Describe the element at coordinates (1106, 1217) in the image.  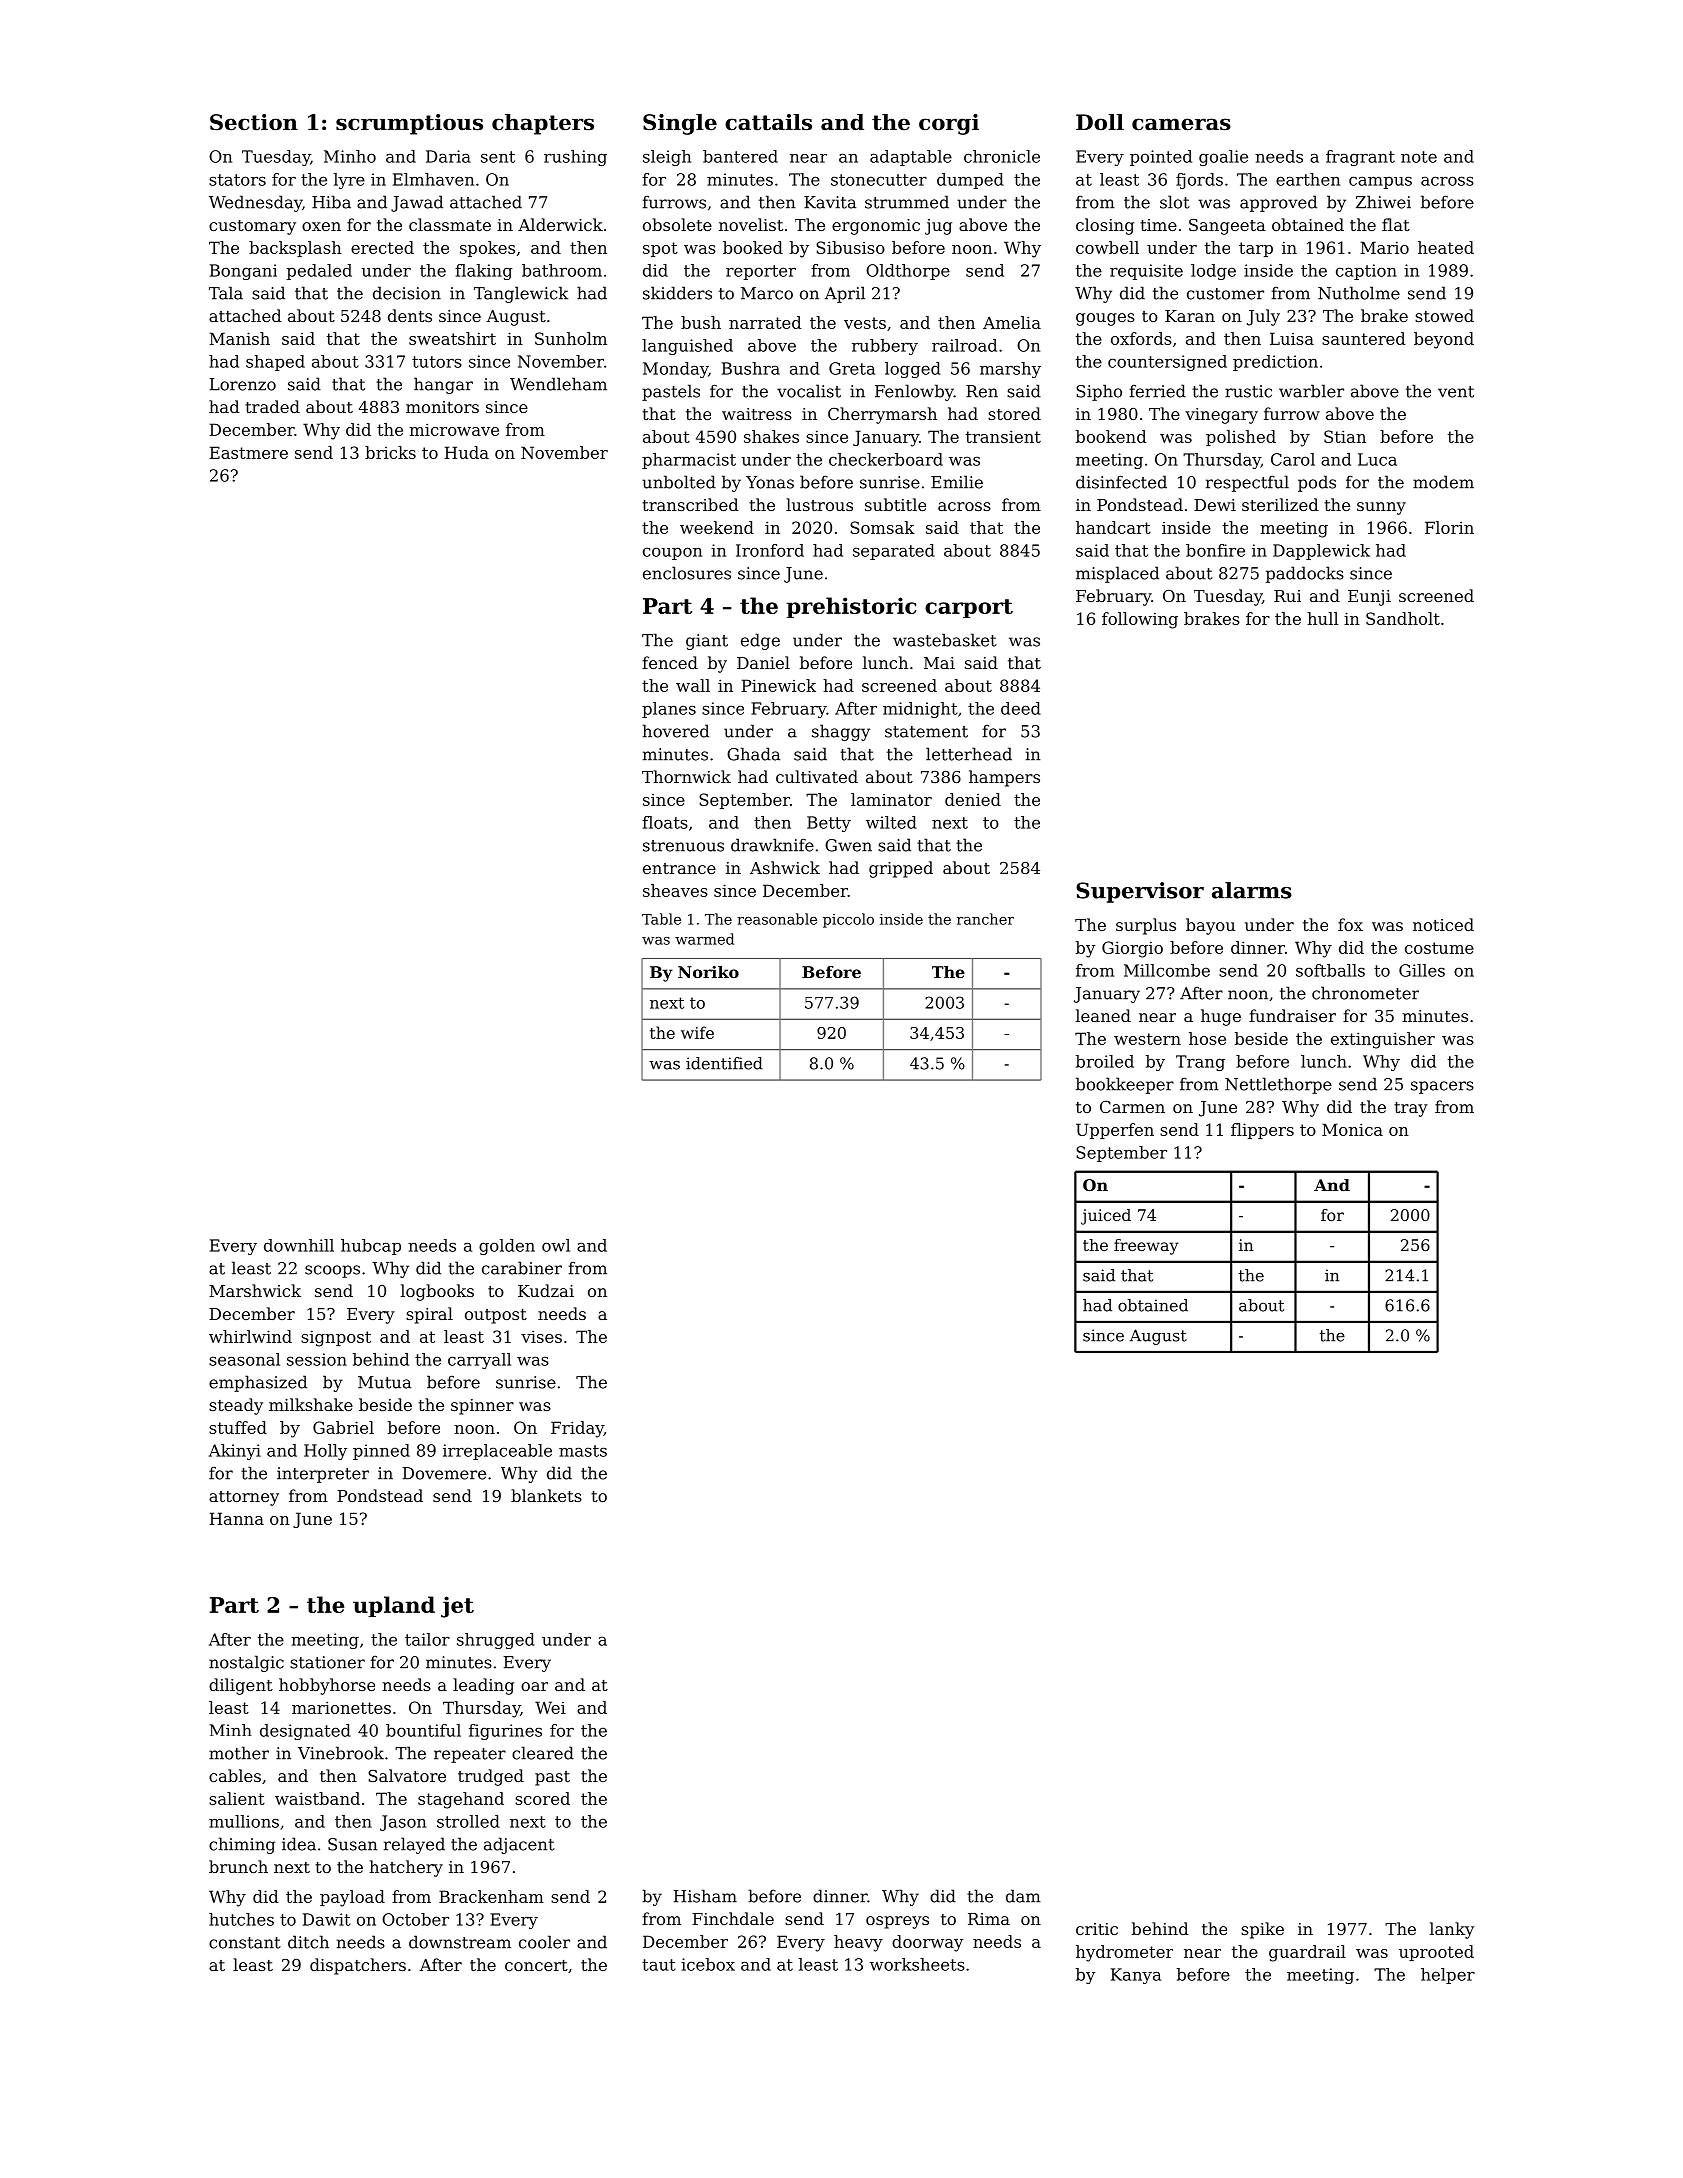
I see `juiced` at that location.
